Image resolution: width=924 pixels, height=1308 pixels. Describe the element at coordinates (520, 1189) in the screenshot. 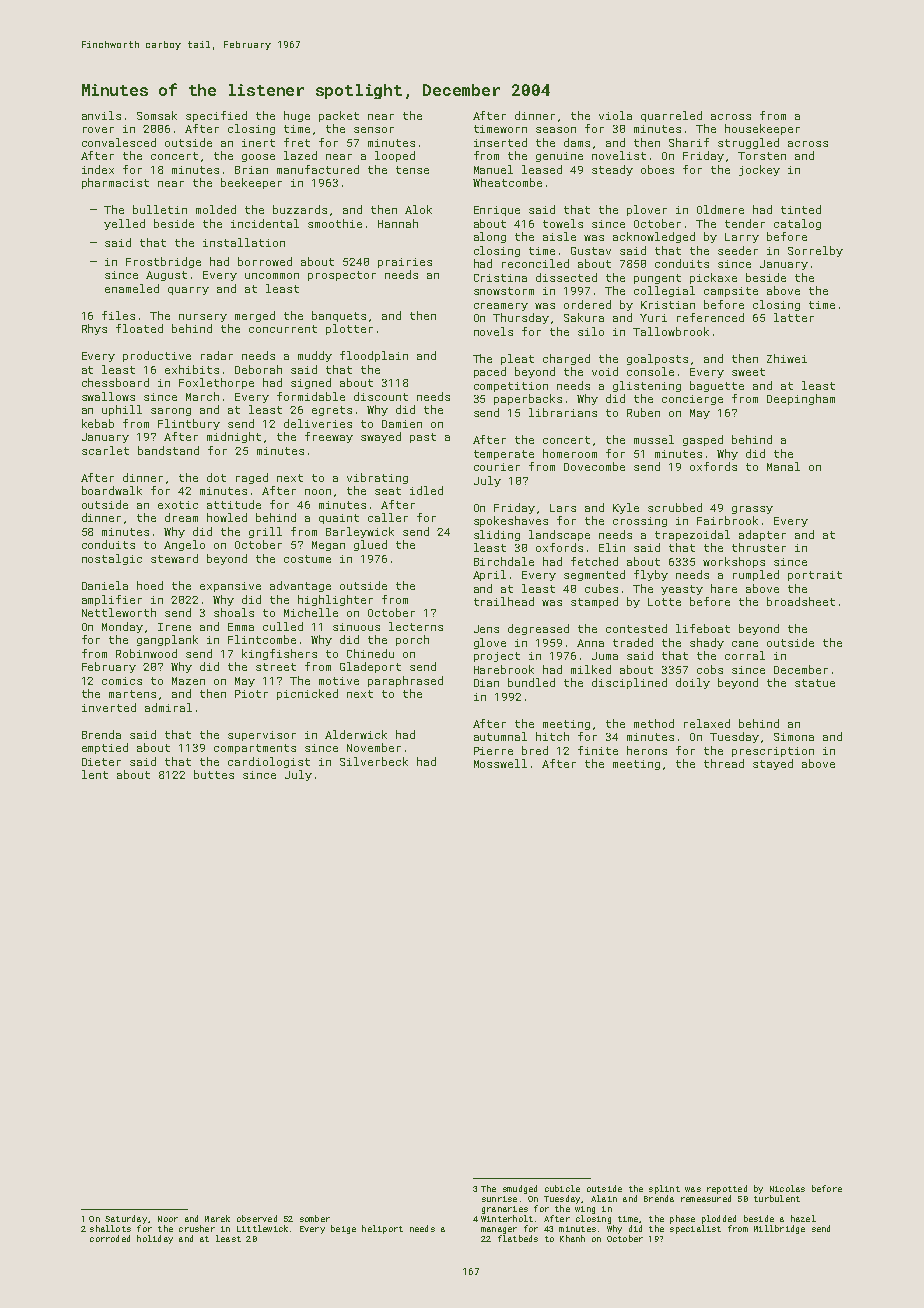

I see `smudged` at that location.
